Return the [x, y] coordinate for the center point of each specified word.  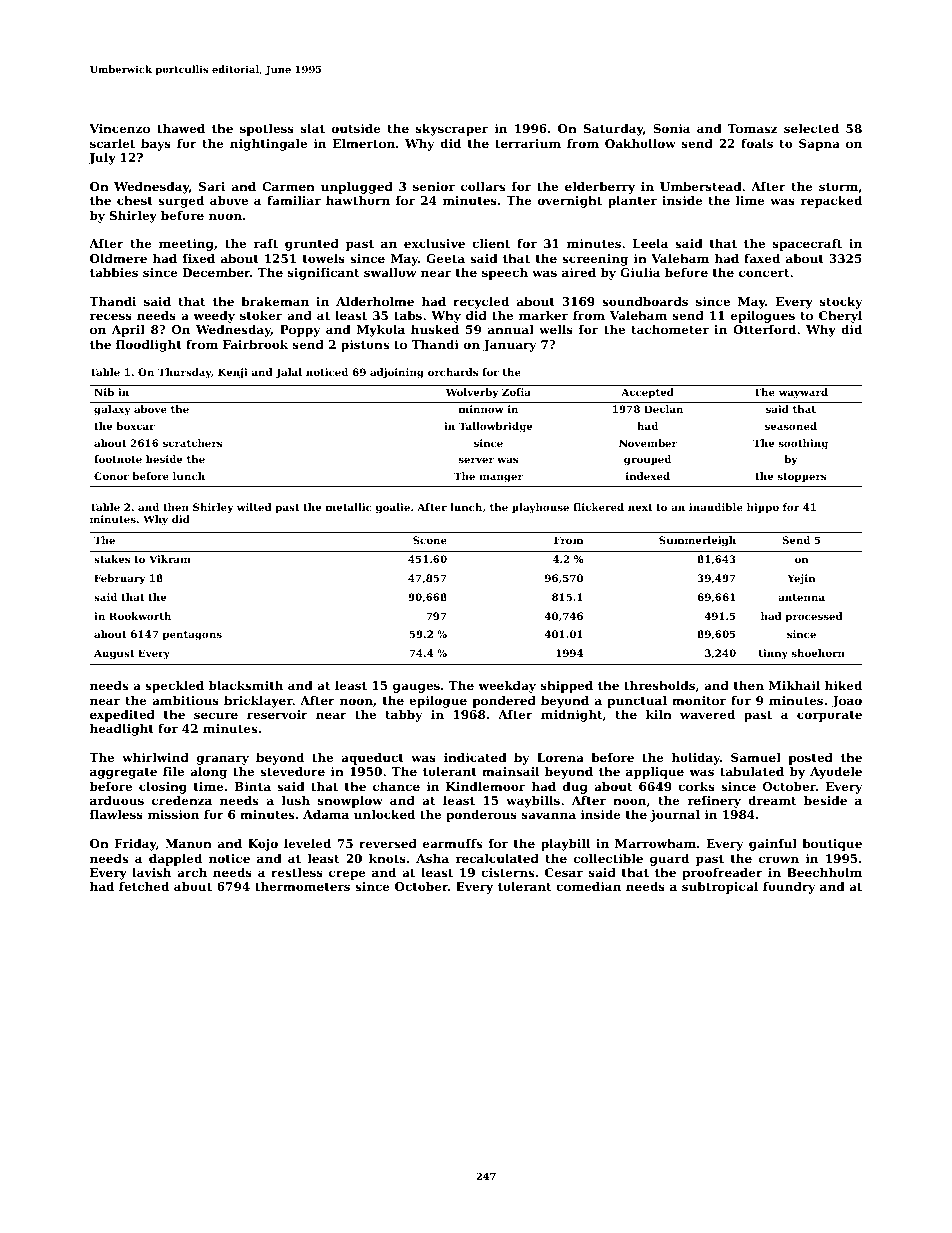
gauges [416, 688]
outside [356, 128]
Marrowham [655, 843]
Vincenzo [119, 128]
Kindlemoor [485, 786]
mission [173, 814]
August [114, 654]
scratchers [192, 443]
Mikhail [794, 685]
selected [811, 128]
